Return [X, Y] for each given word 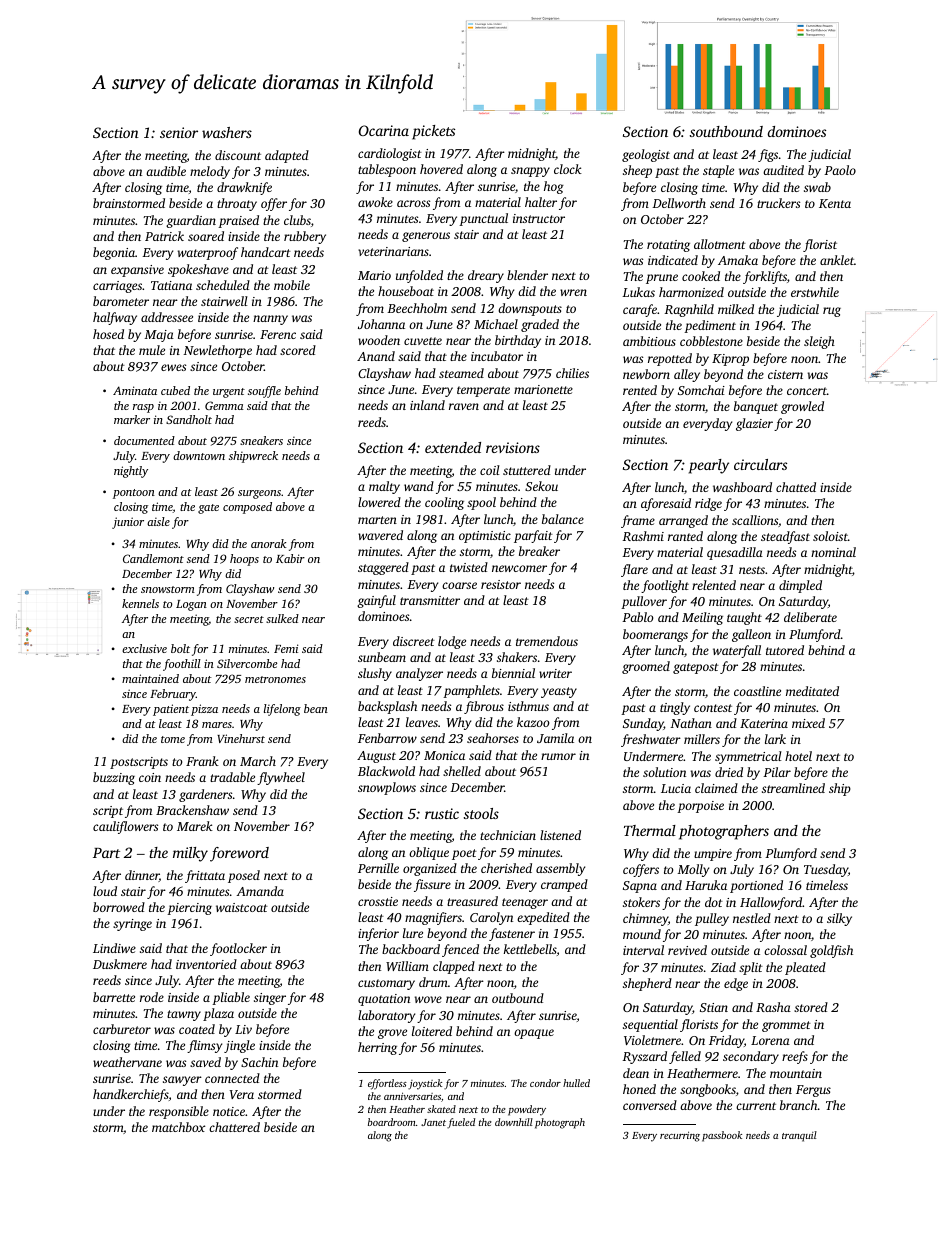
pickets [433, 132]
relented [714, 585]
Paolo [840, 170]
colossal [785, 950]
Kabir [290, 558]
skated [441, 1109]
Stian [714, 1007]
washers [227, 132]
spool [481, 503]
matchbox [178, 1127]
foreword [239, 854]
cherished [506, 868]
